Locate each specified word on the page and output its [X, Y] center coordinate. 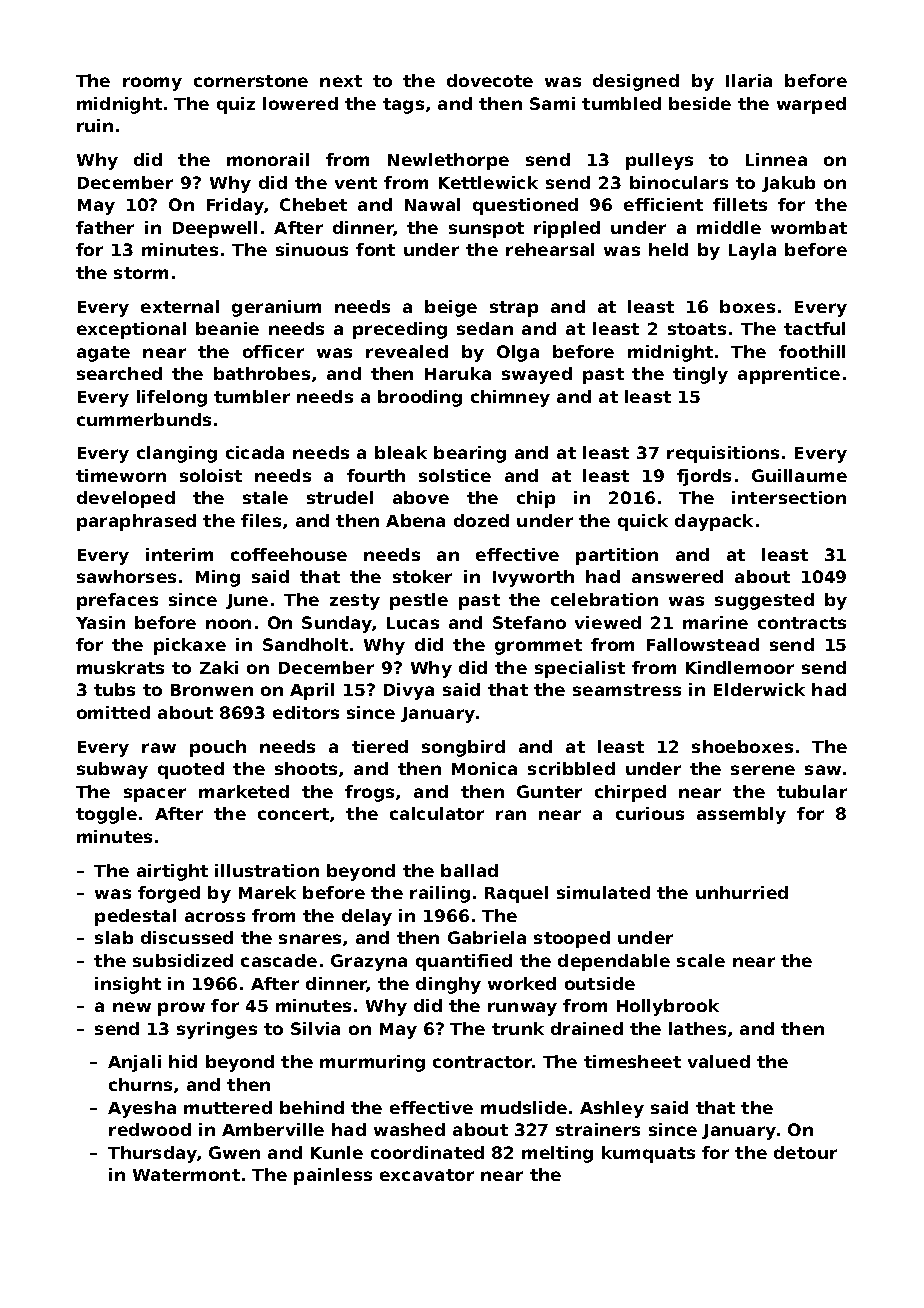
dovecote [490, 80]
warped [811, 105]
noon [228, 624]
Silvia [315, 1028]
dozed [481, 520]
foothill [812, 351]
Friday [235, 206]
